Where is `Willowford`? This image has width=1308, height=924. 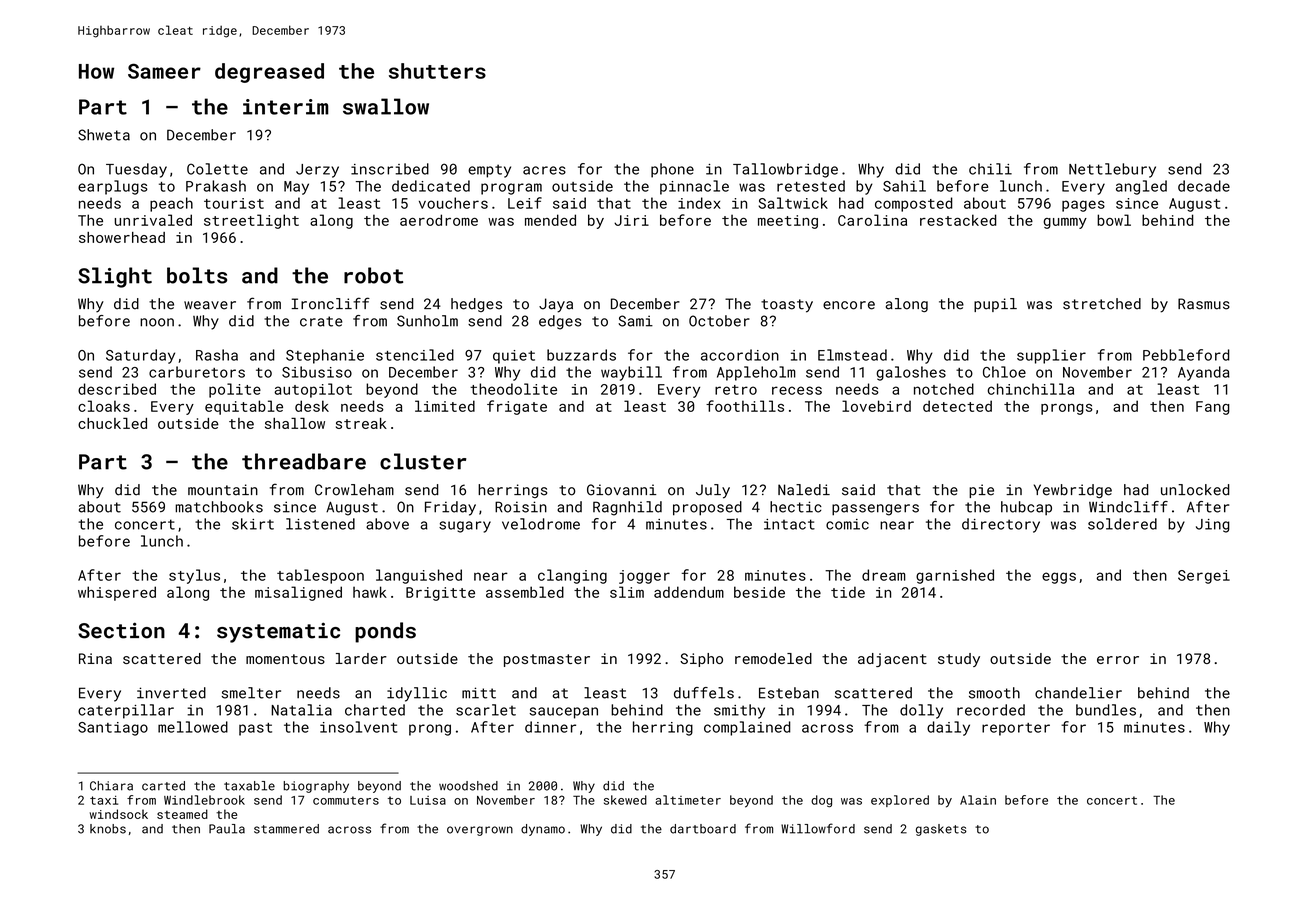 Willowford is located at coordinates (818, 828).
